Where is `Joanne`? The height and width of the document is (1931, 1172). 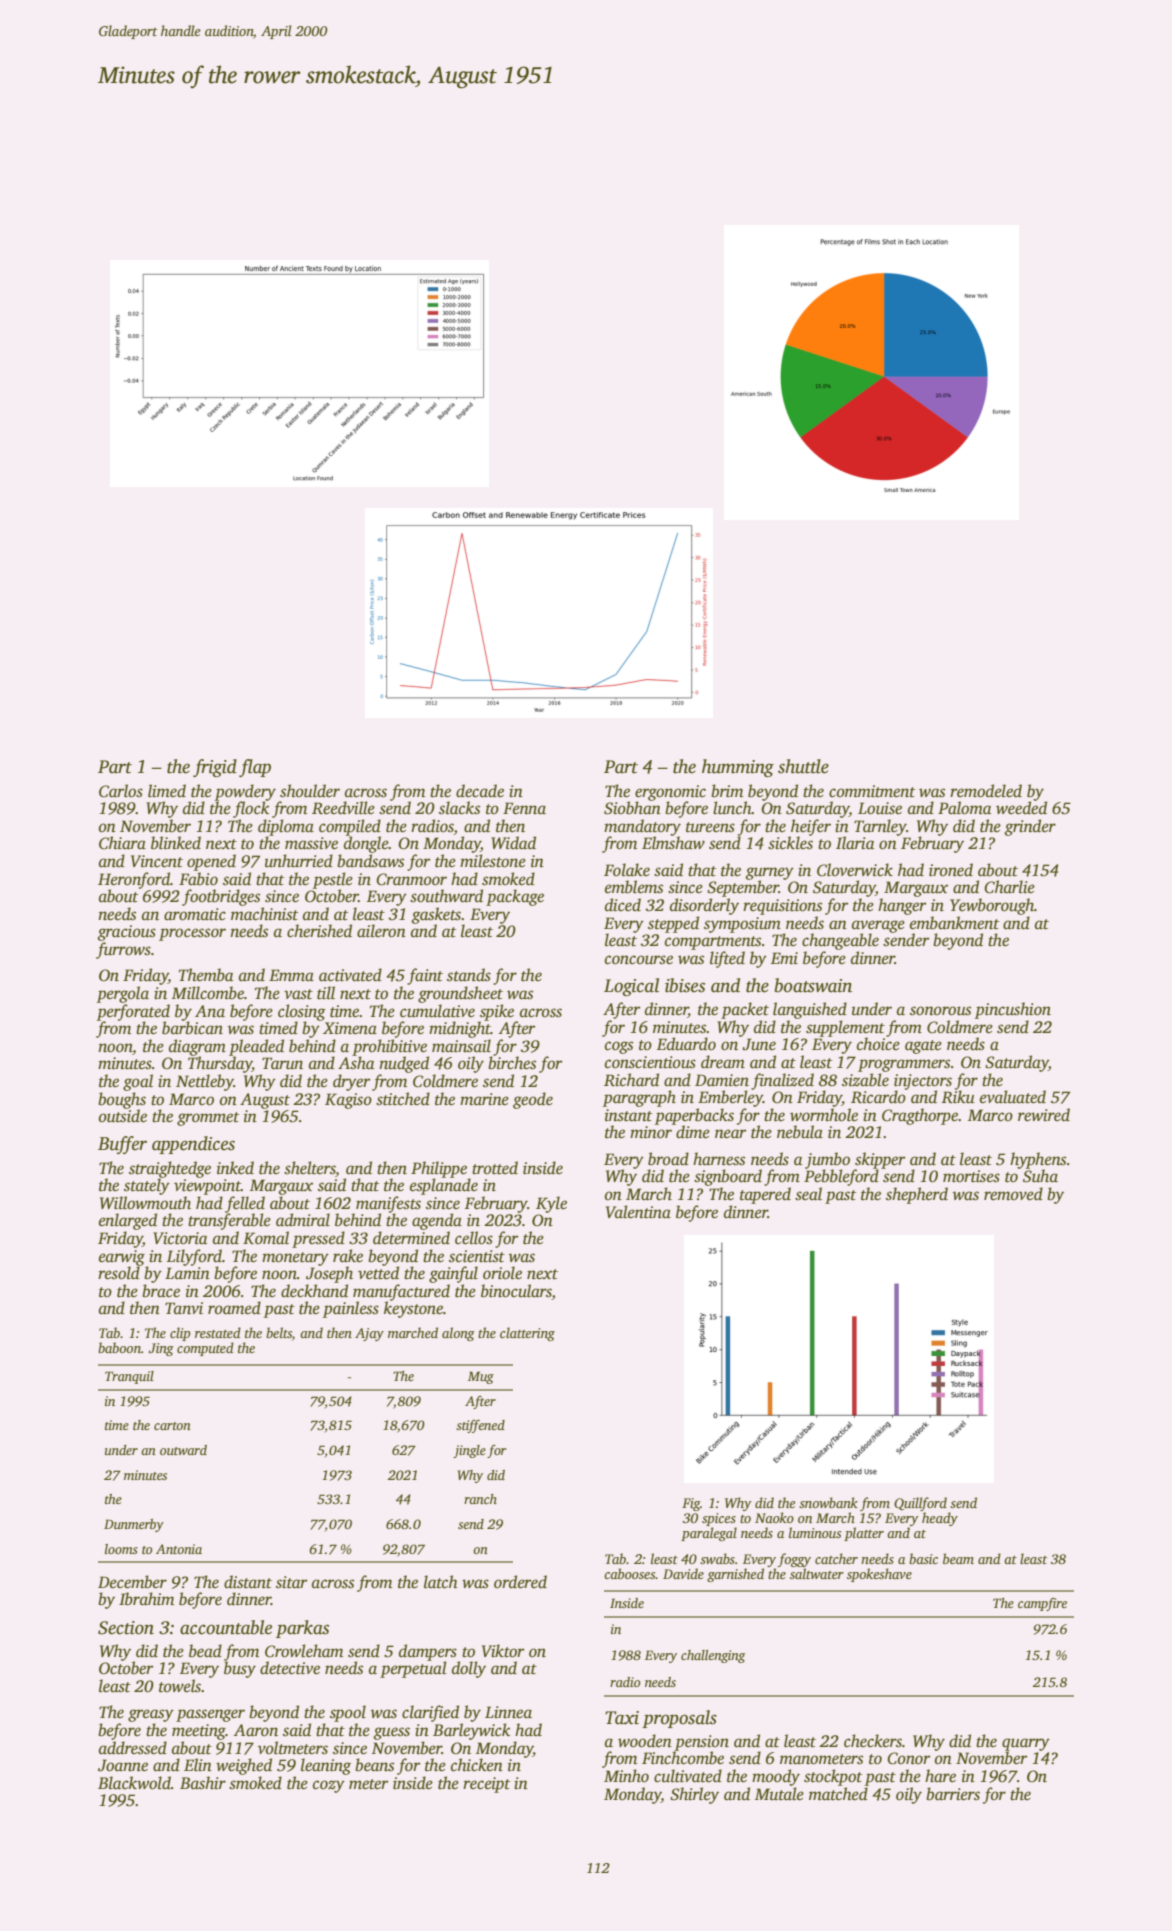
Joanne is located at coordinates (123, 1765).
